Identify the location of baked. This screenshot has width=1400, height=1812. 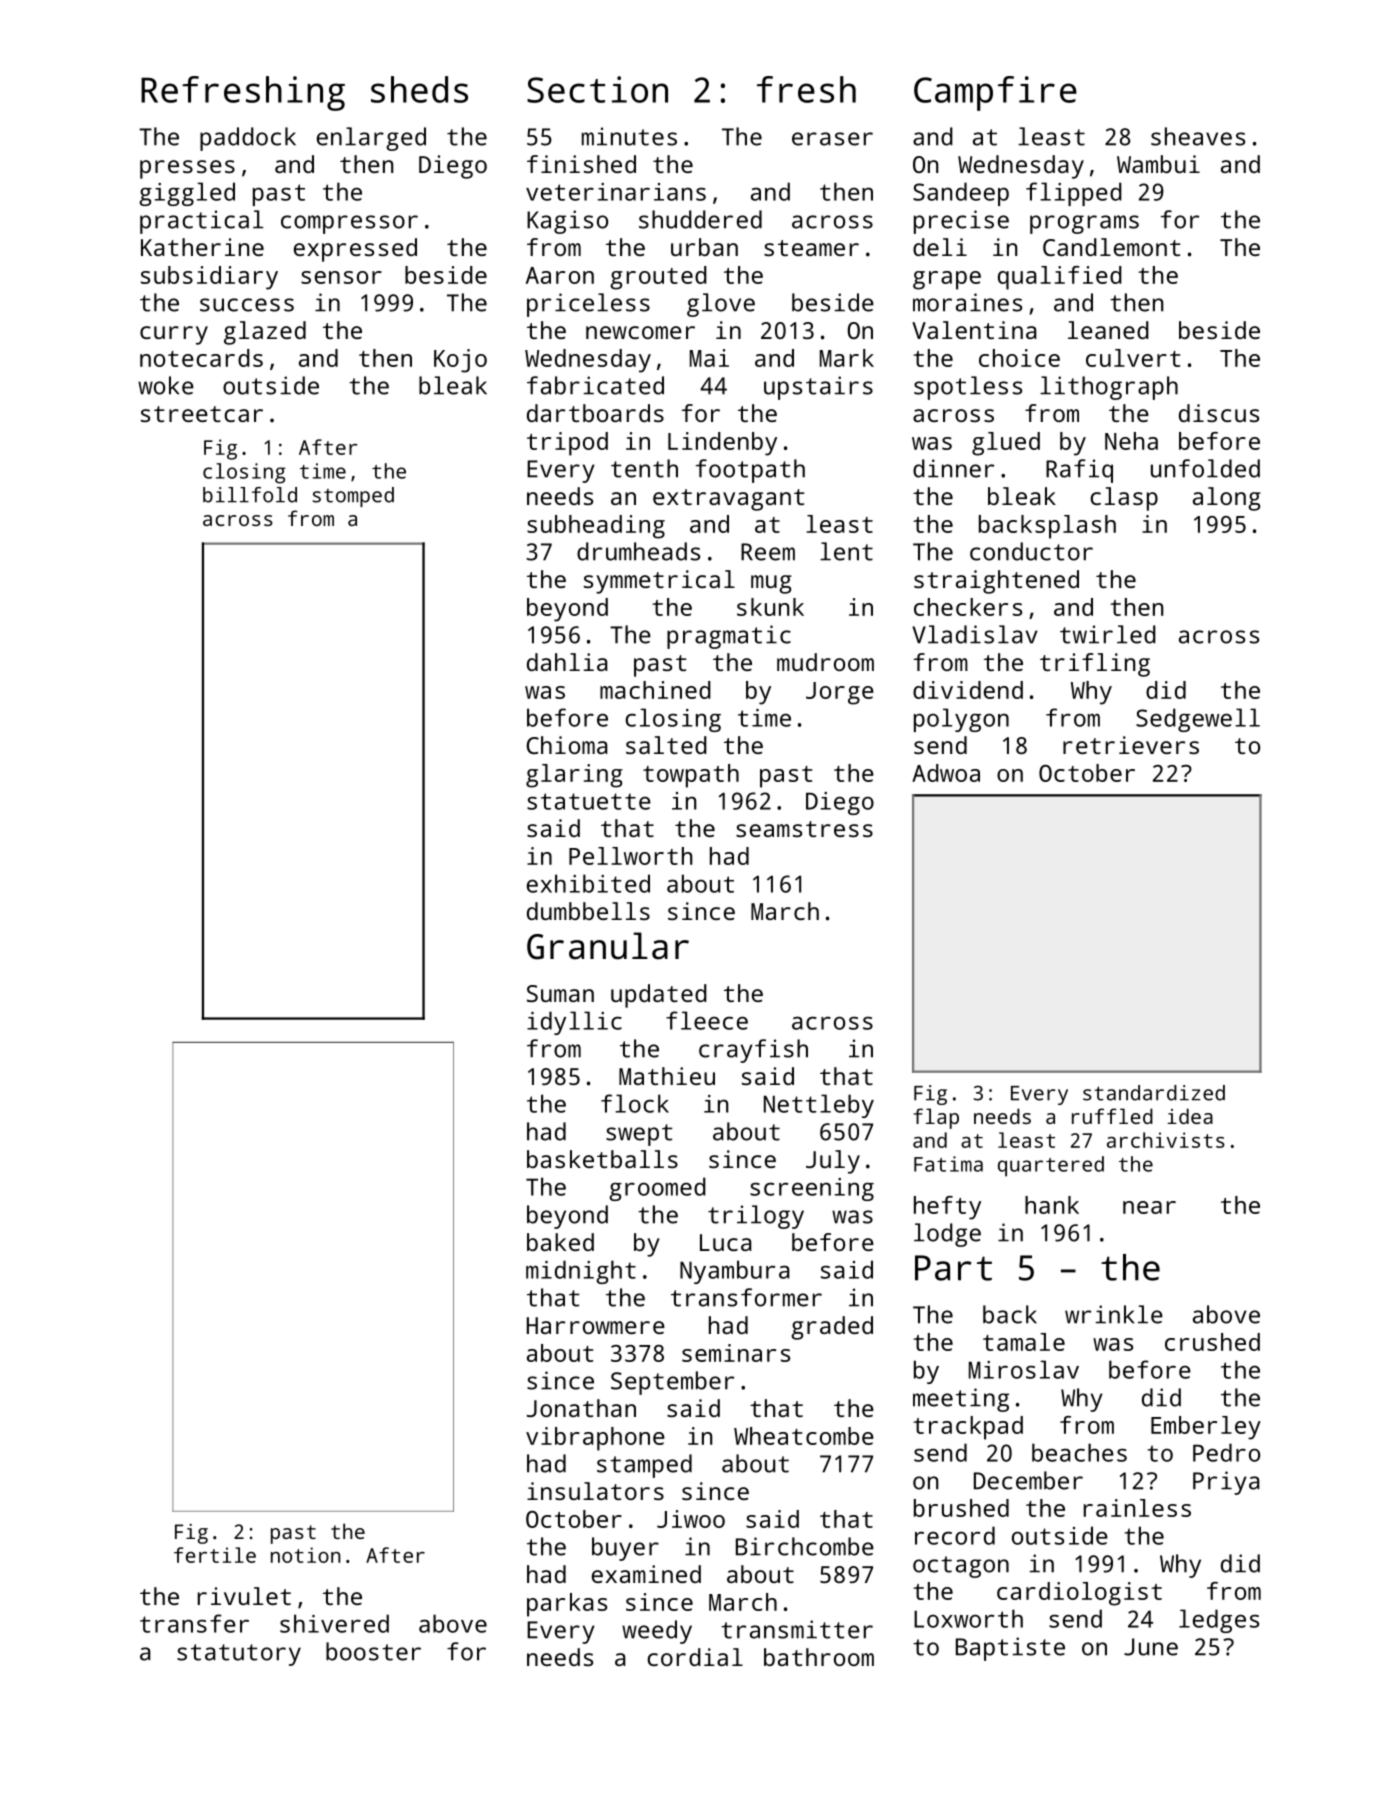
(560, 1242).
